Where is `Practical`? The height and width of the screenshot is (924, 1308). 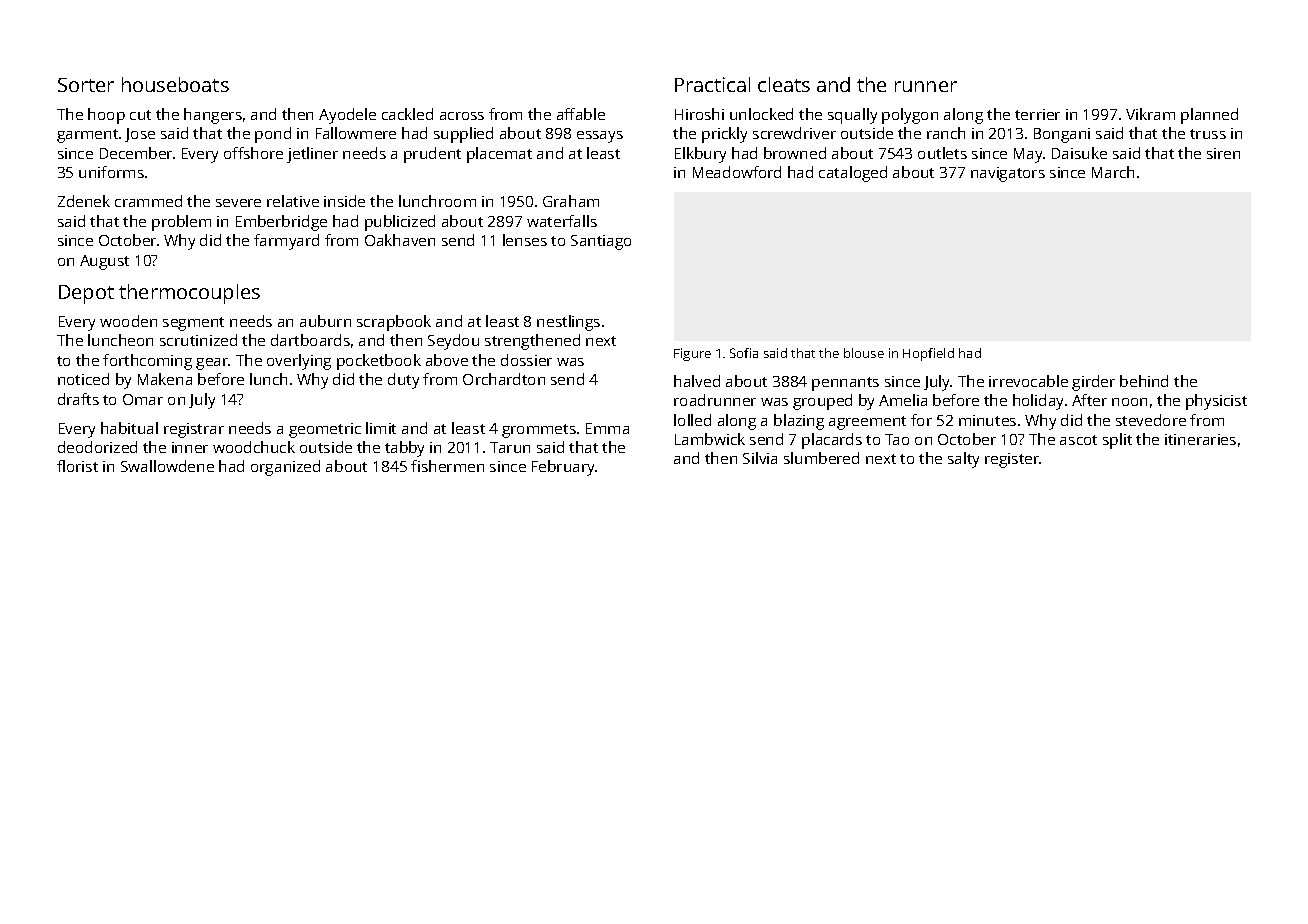 Practical is located at coordinates (712, 84).
